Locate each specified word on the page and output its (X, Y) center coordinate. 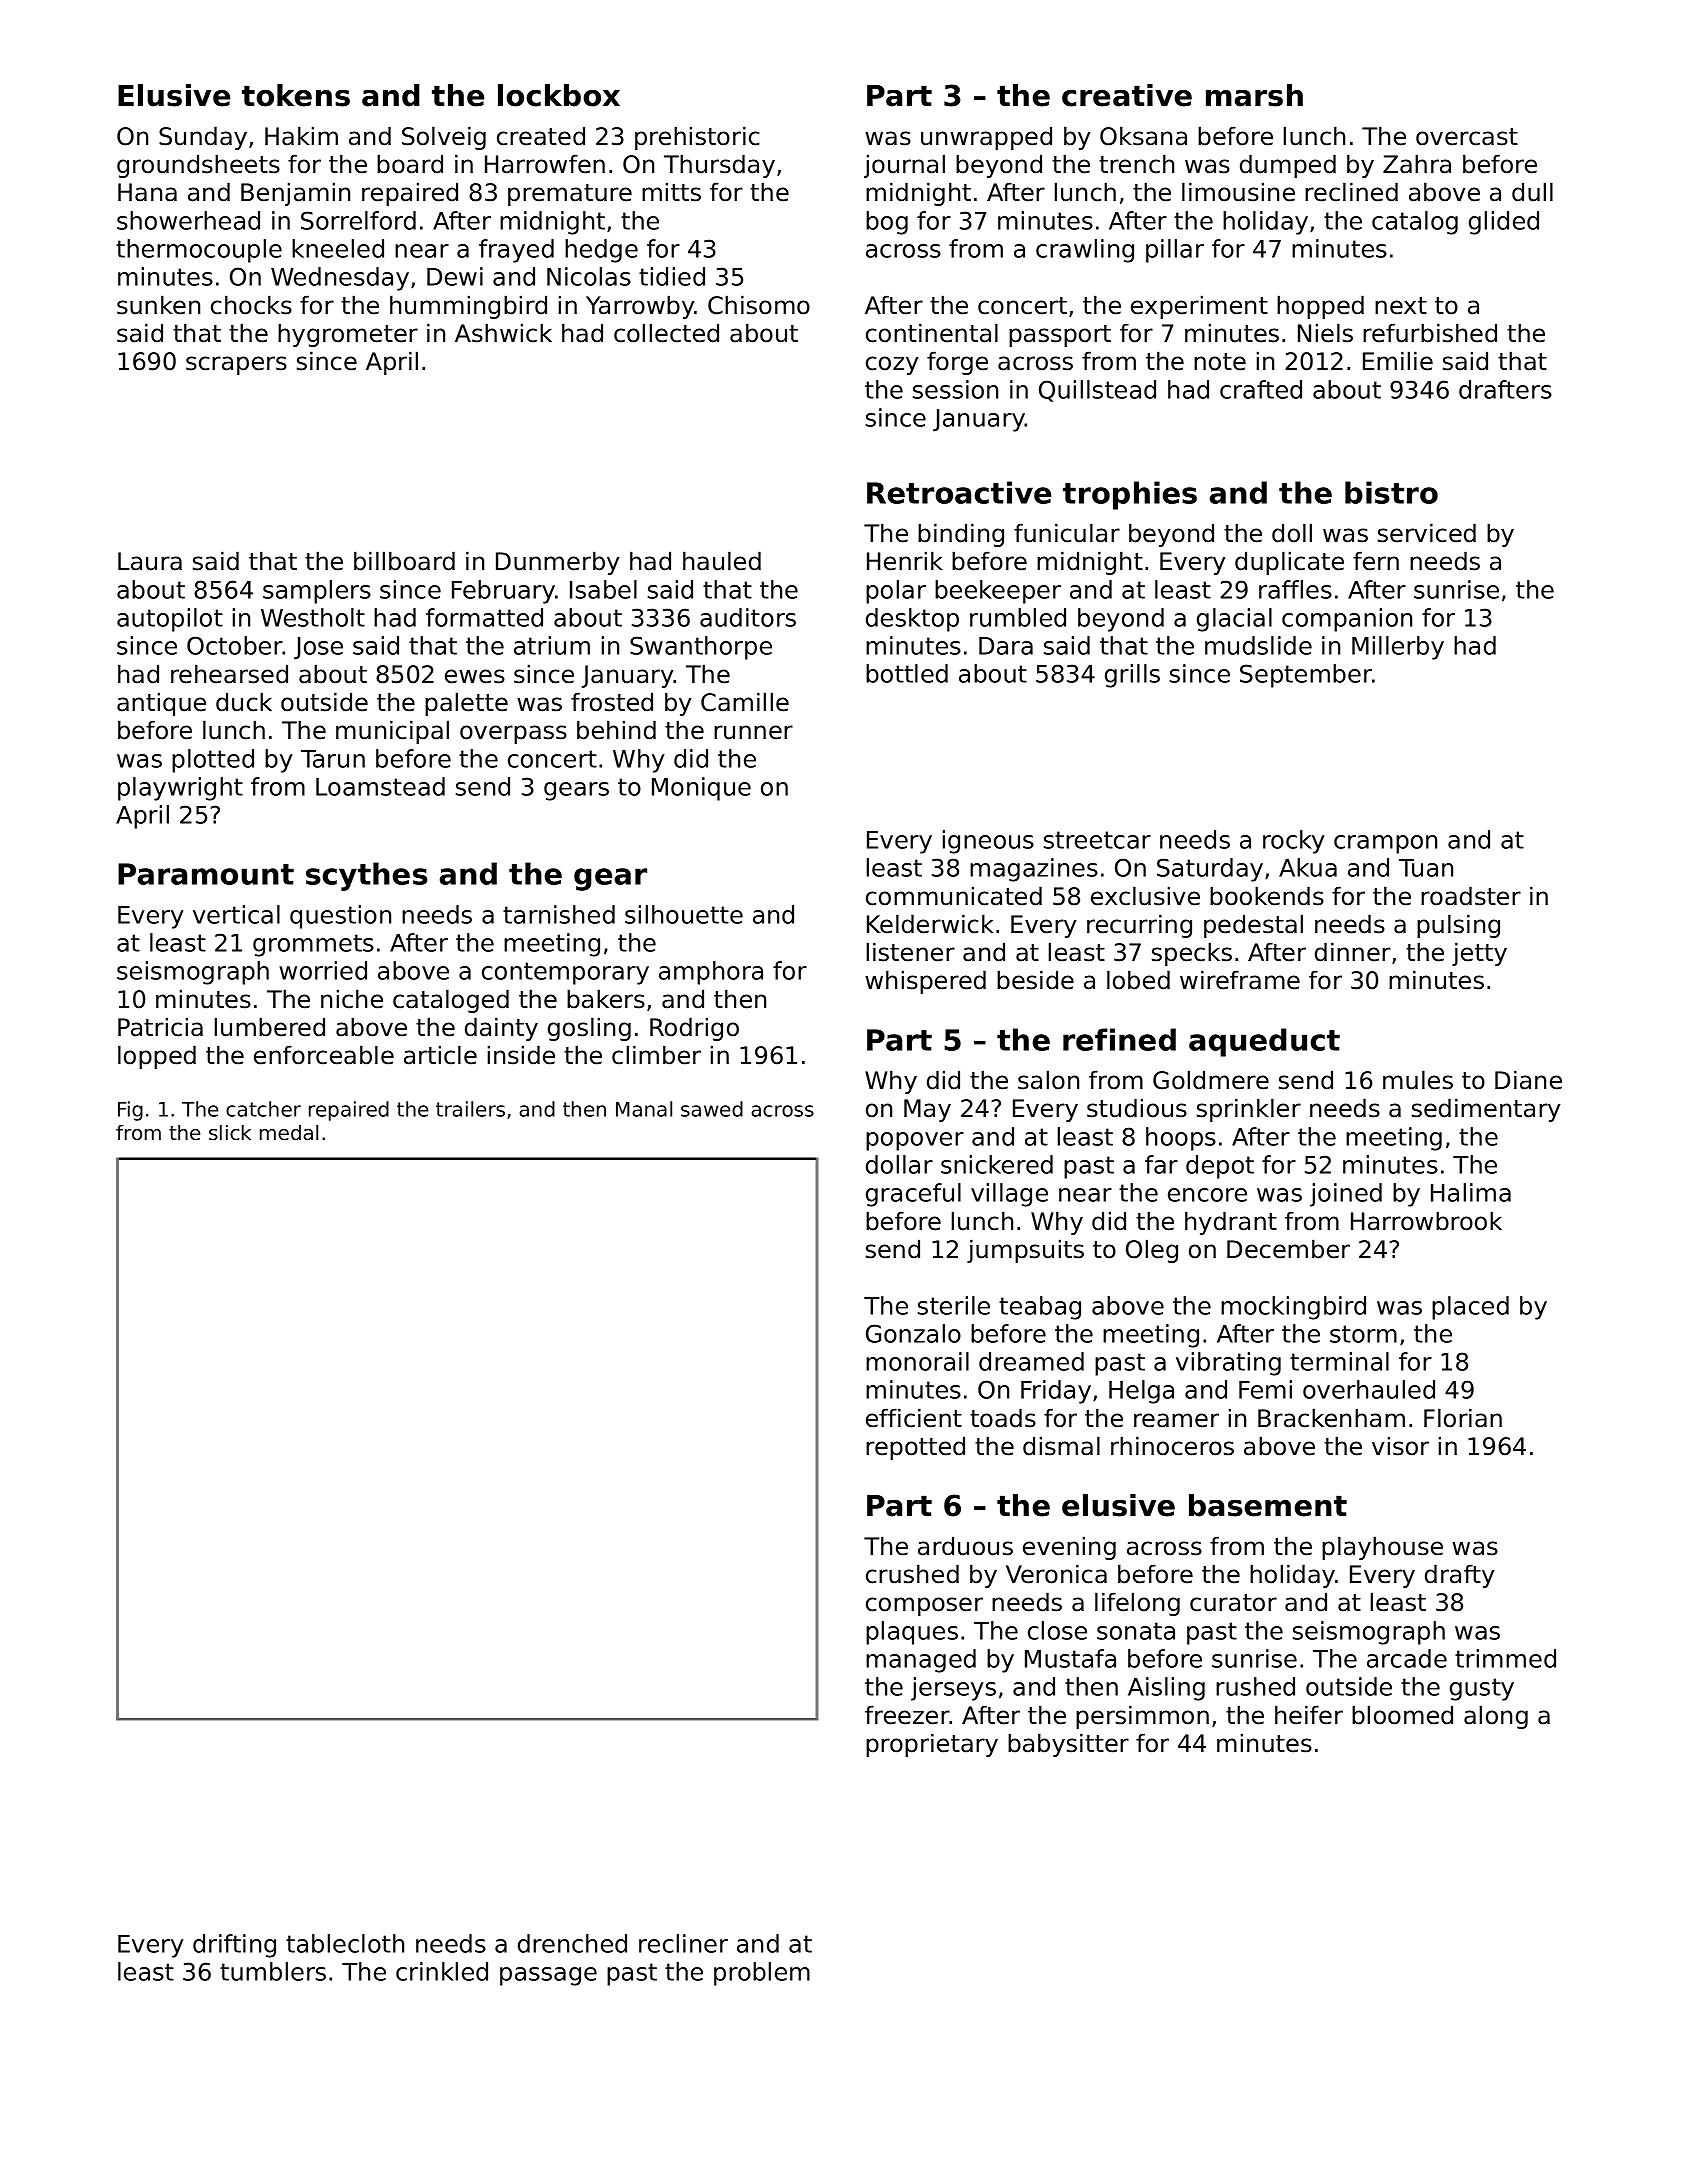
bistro (1391, 492)
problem (762, 1974)
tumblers (273, 1971)
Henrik (905, 561)
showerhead (188, 220)
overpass (513, 734)
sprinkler (1249, 1110)
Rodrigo (694, 1029)
